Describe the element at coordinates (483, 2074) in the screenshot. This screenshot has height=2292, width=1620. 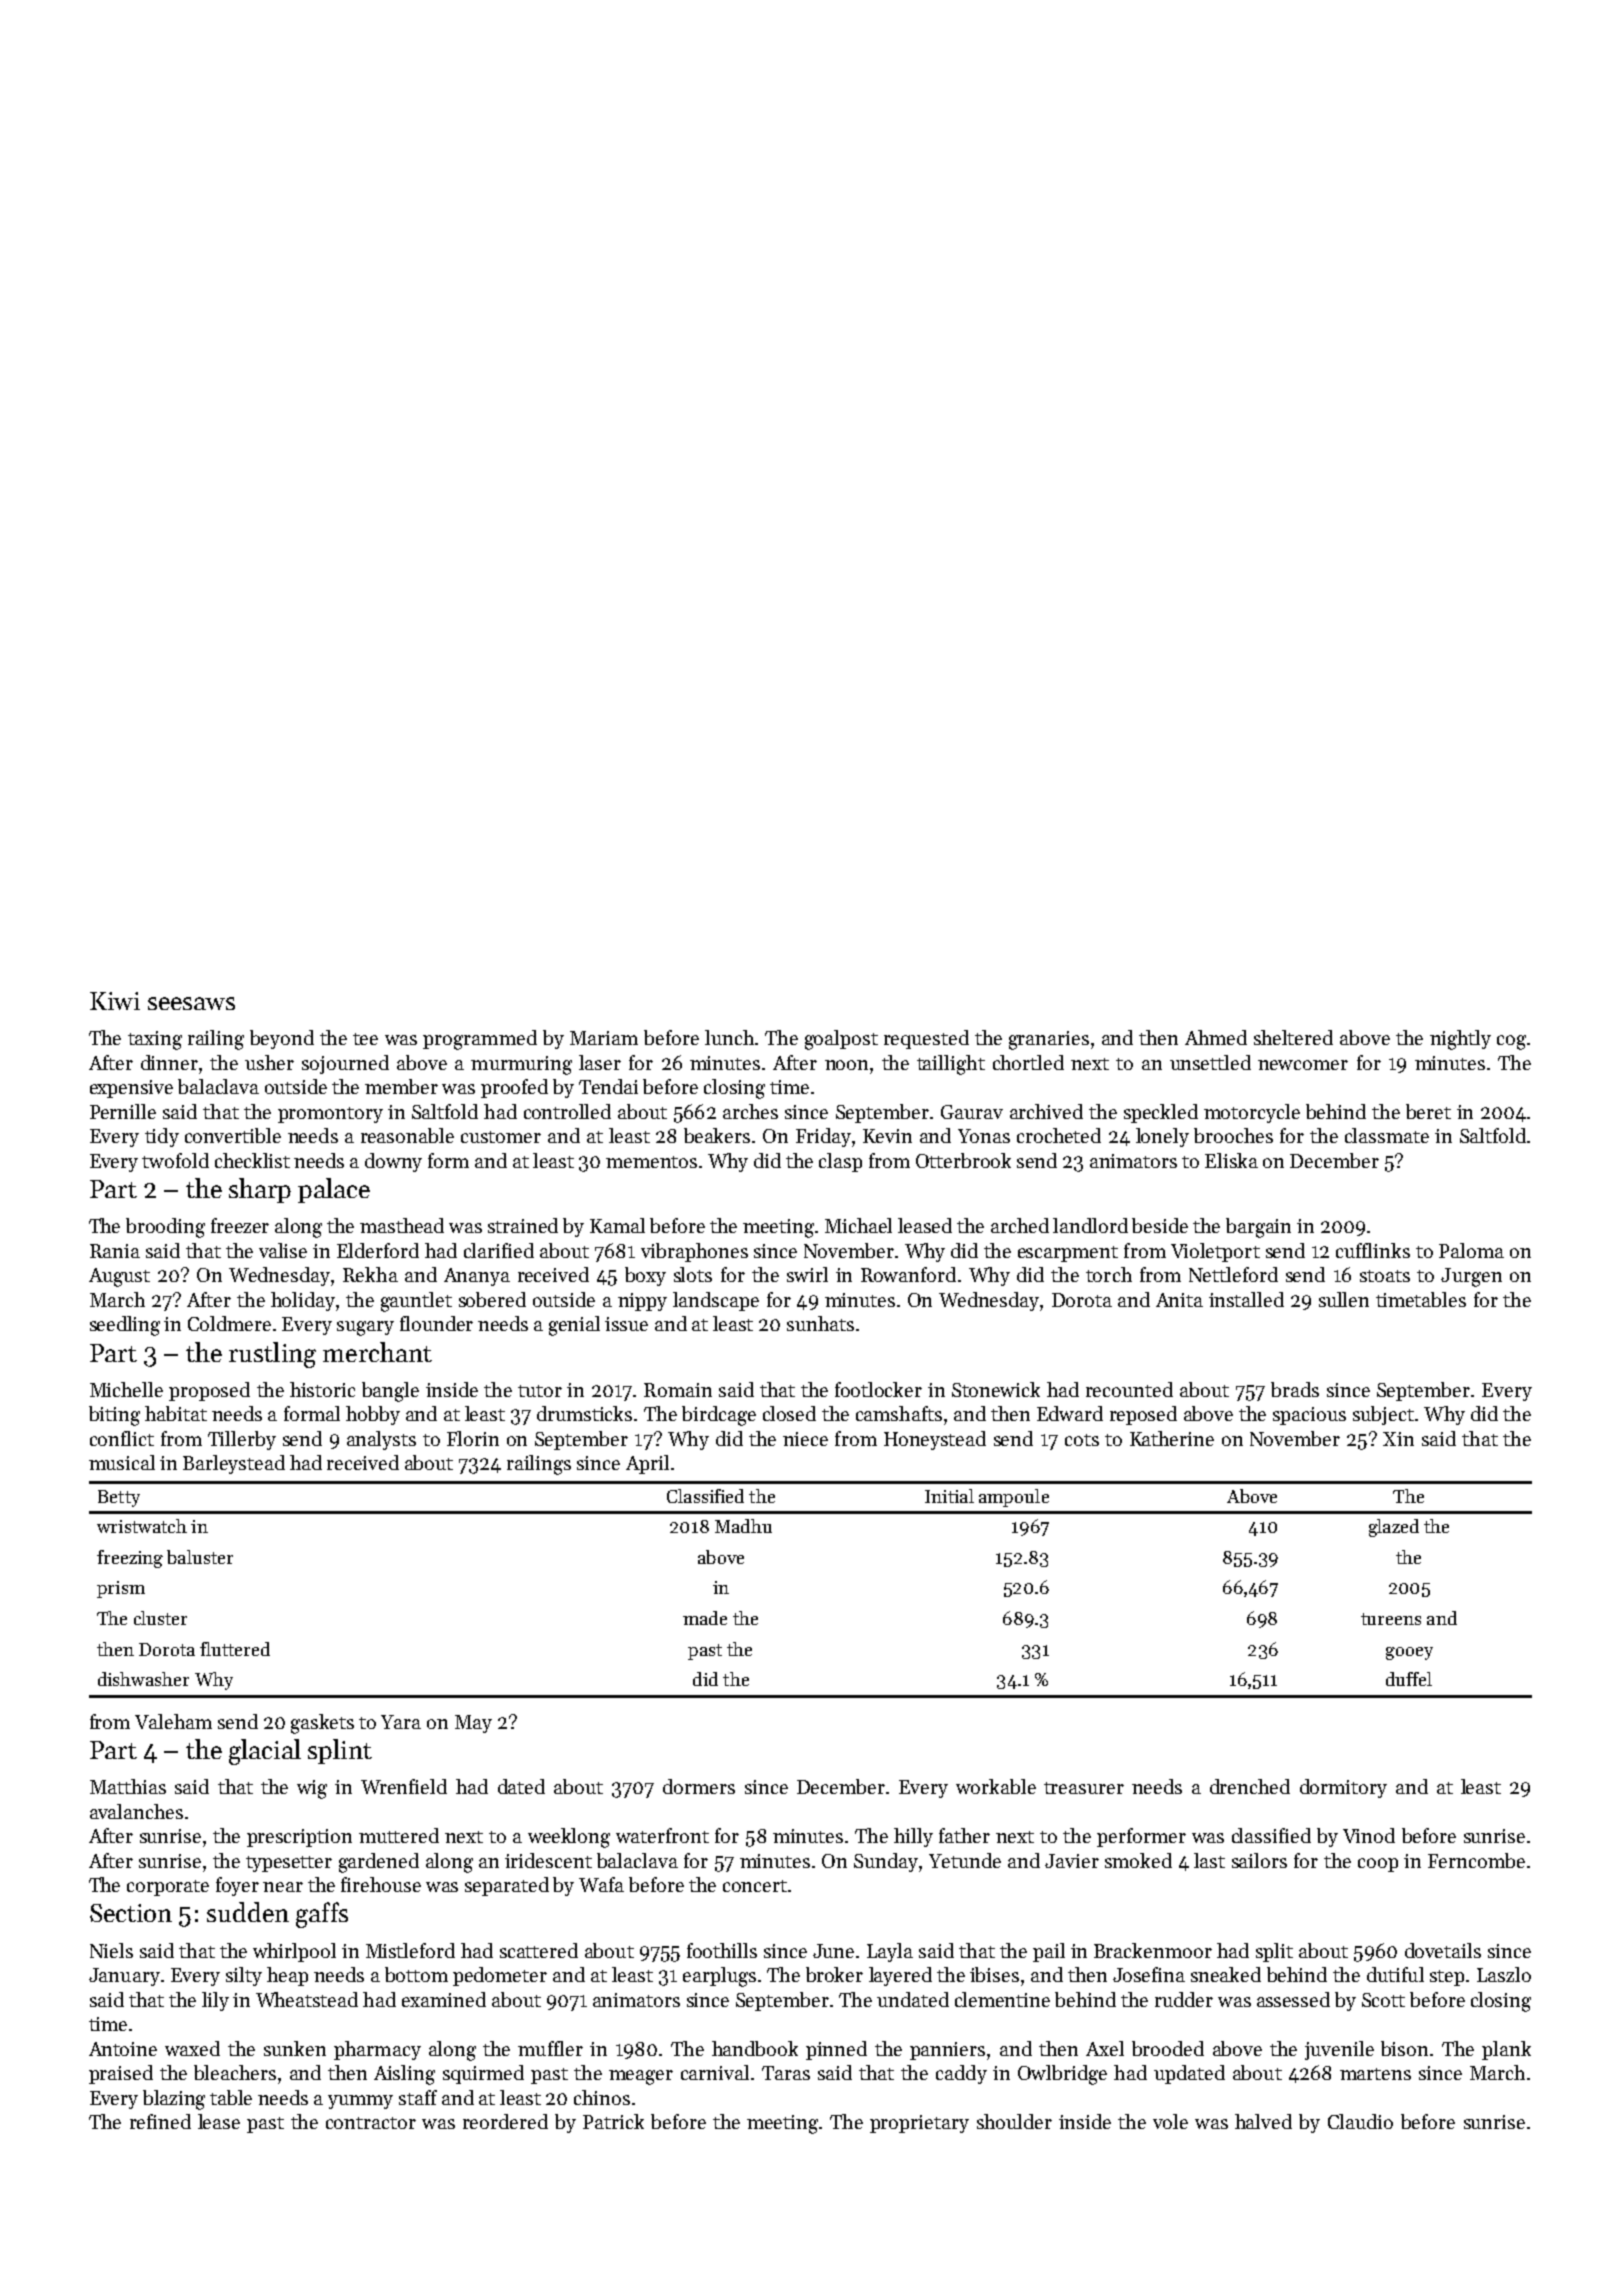
I see `squirmed` at that location.
